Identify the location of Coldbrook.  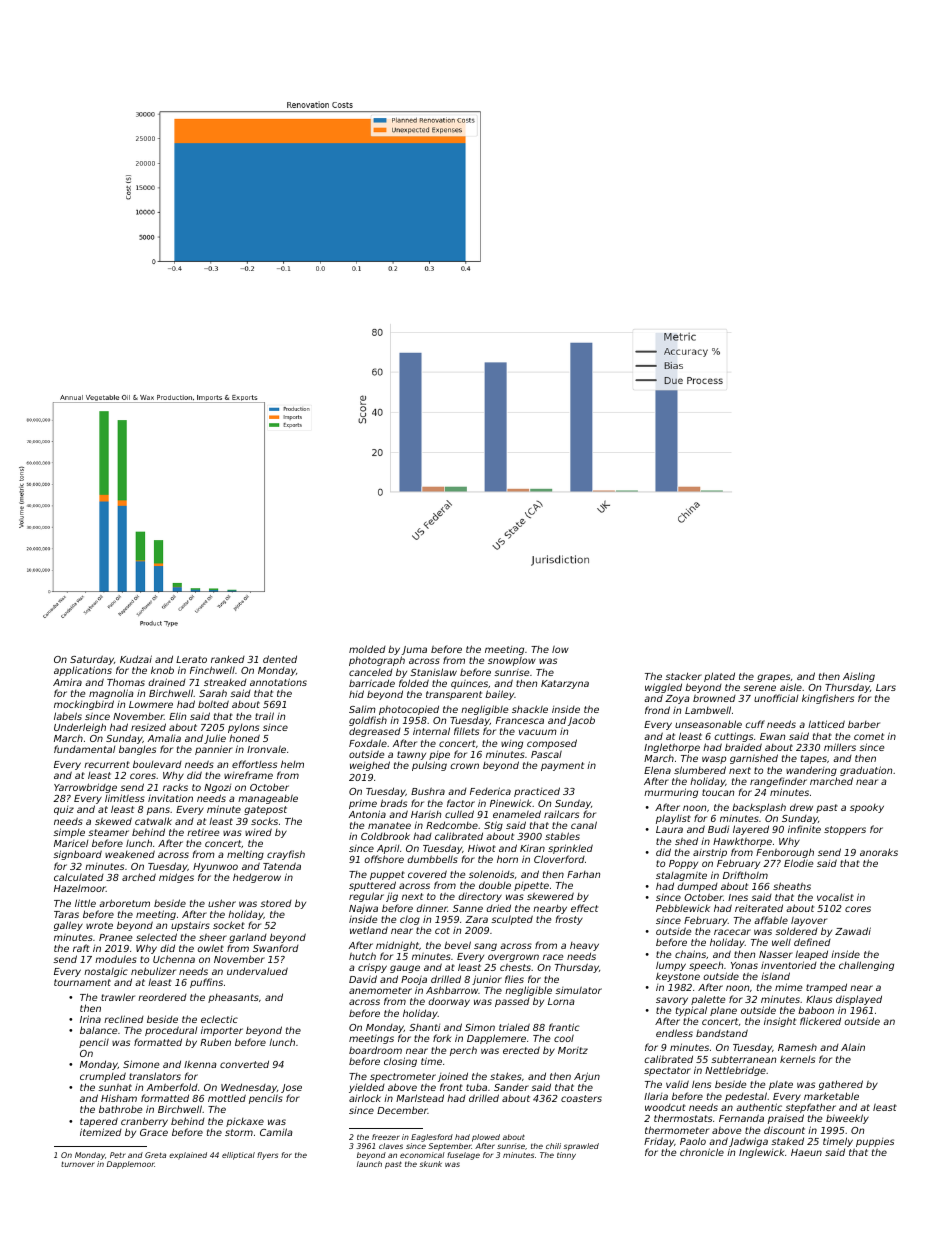
(385, 836).
